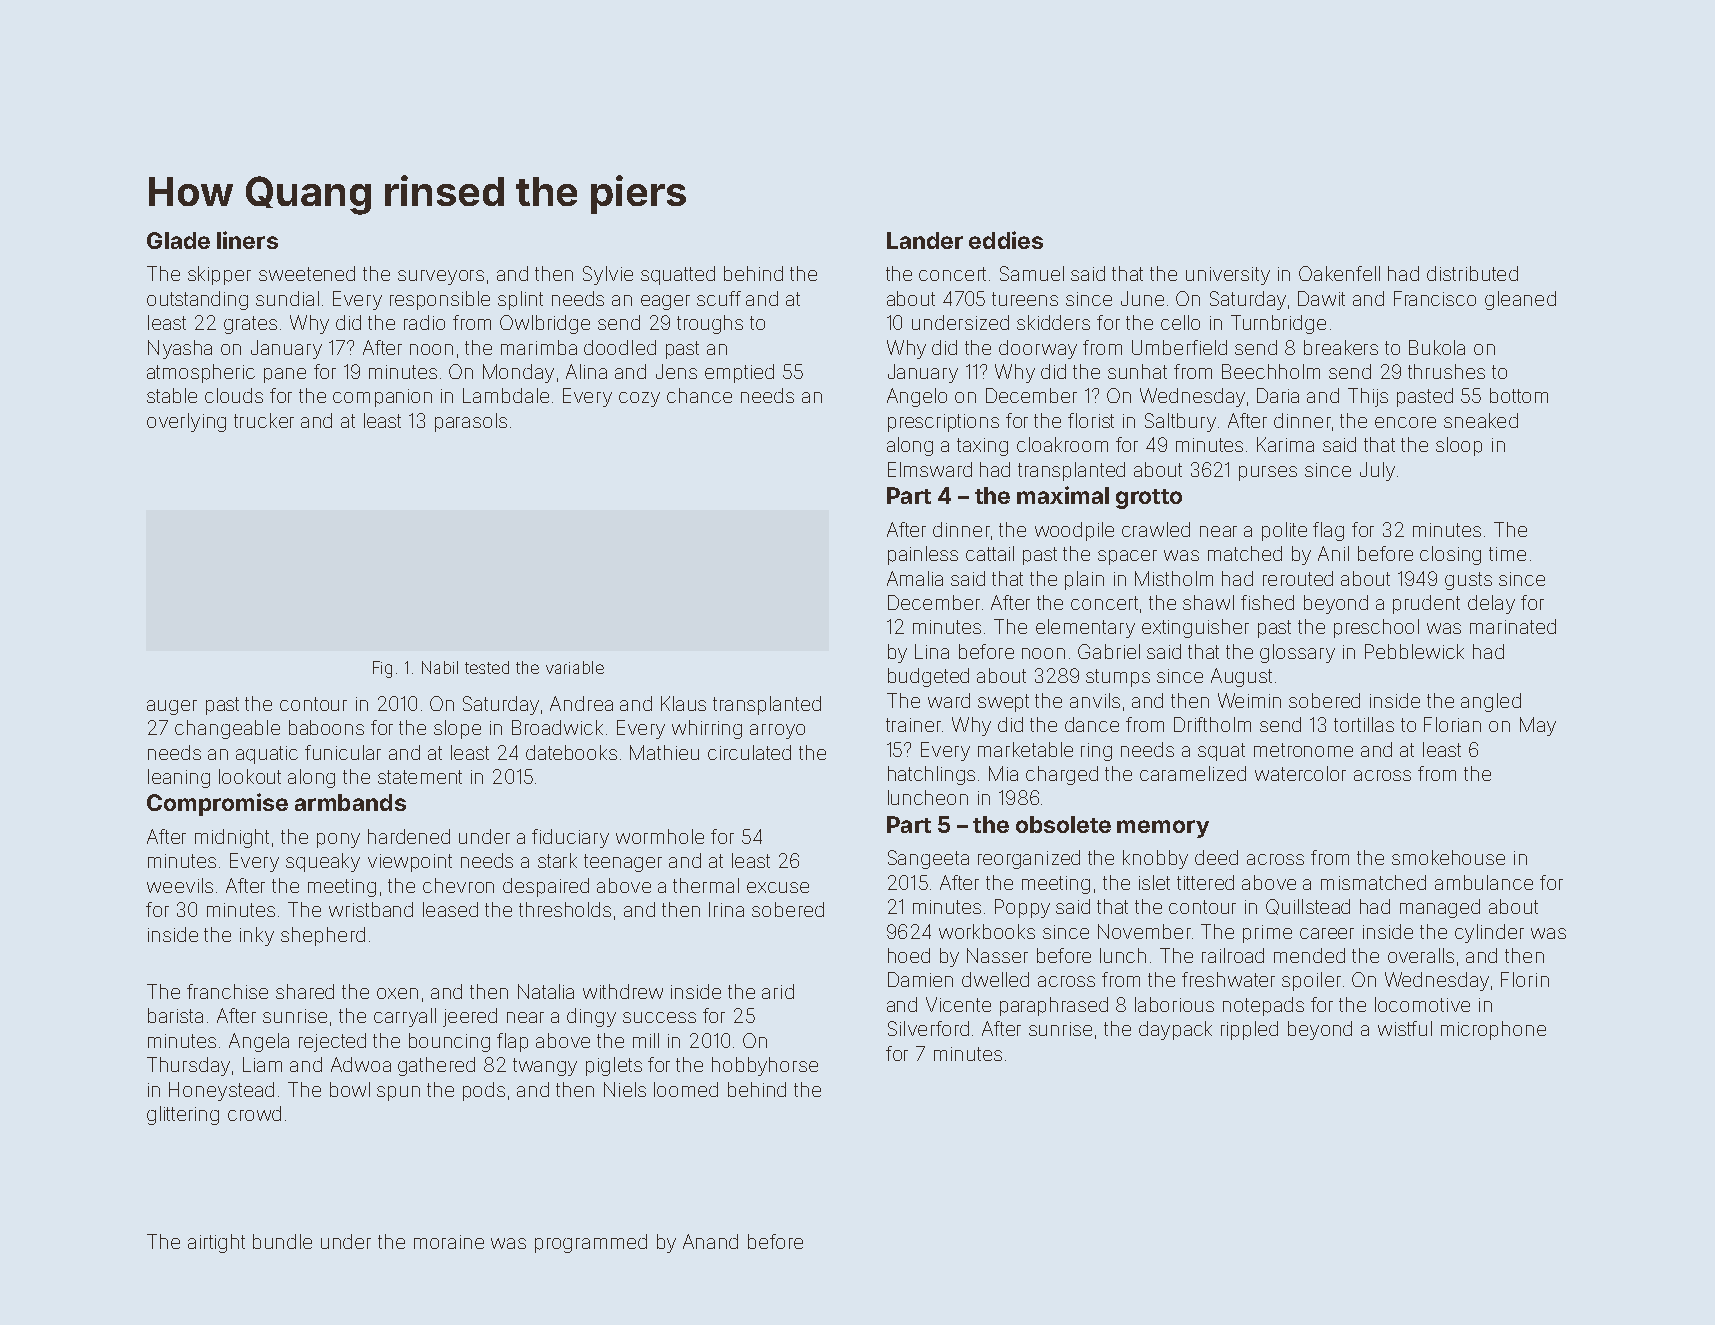 Image resolution: width=1715 pixels, height=1325 pixels. Describe the element at coordinates (1376, 628) in the screenshot. I see `preschool` at that location.
